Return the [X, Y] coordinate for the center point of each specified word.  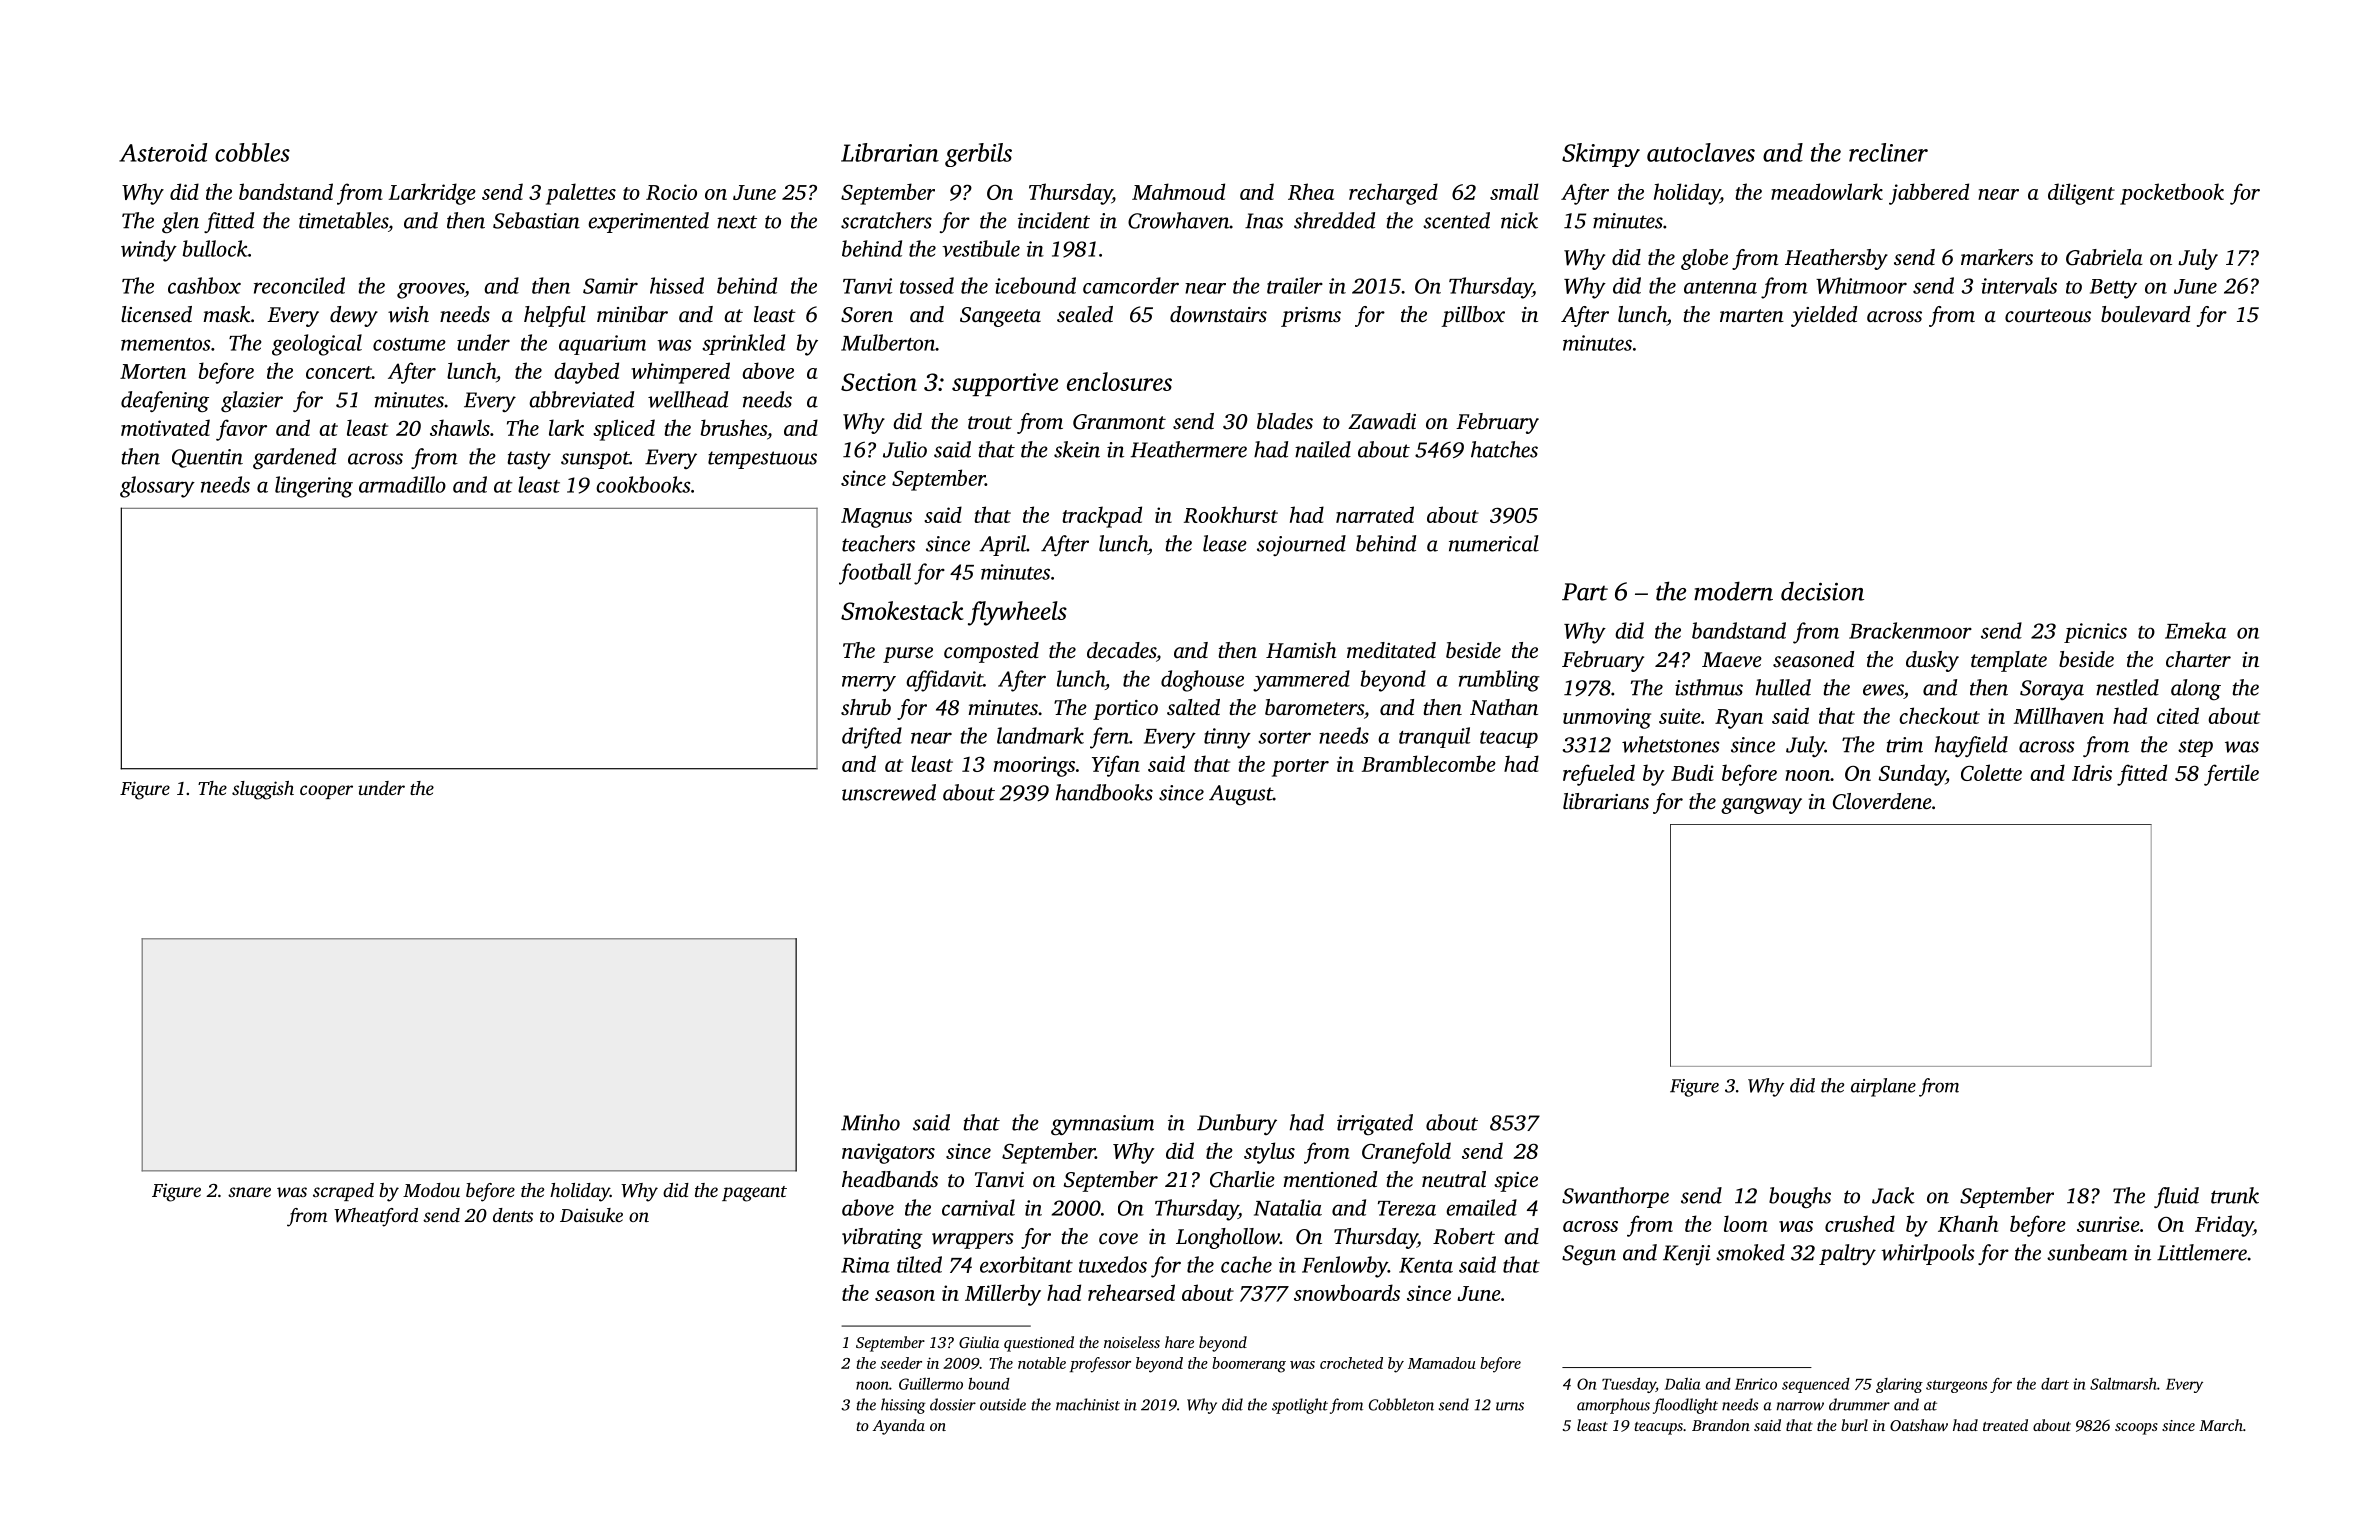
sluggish [263, 790]
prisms [1311, 317]
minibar [632, 314]
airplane [1883, 1087]
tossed [927, 285]
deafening [165, 401]
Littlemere [2202, 1252]
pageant [754, 1194]
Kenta [1426, 1265]
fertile [2231, 775]
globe [1704, 259]
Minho [870, 1122]
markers [1997, 257]
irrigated [1375, 1124]
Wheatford [376, 1217]
